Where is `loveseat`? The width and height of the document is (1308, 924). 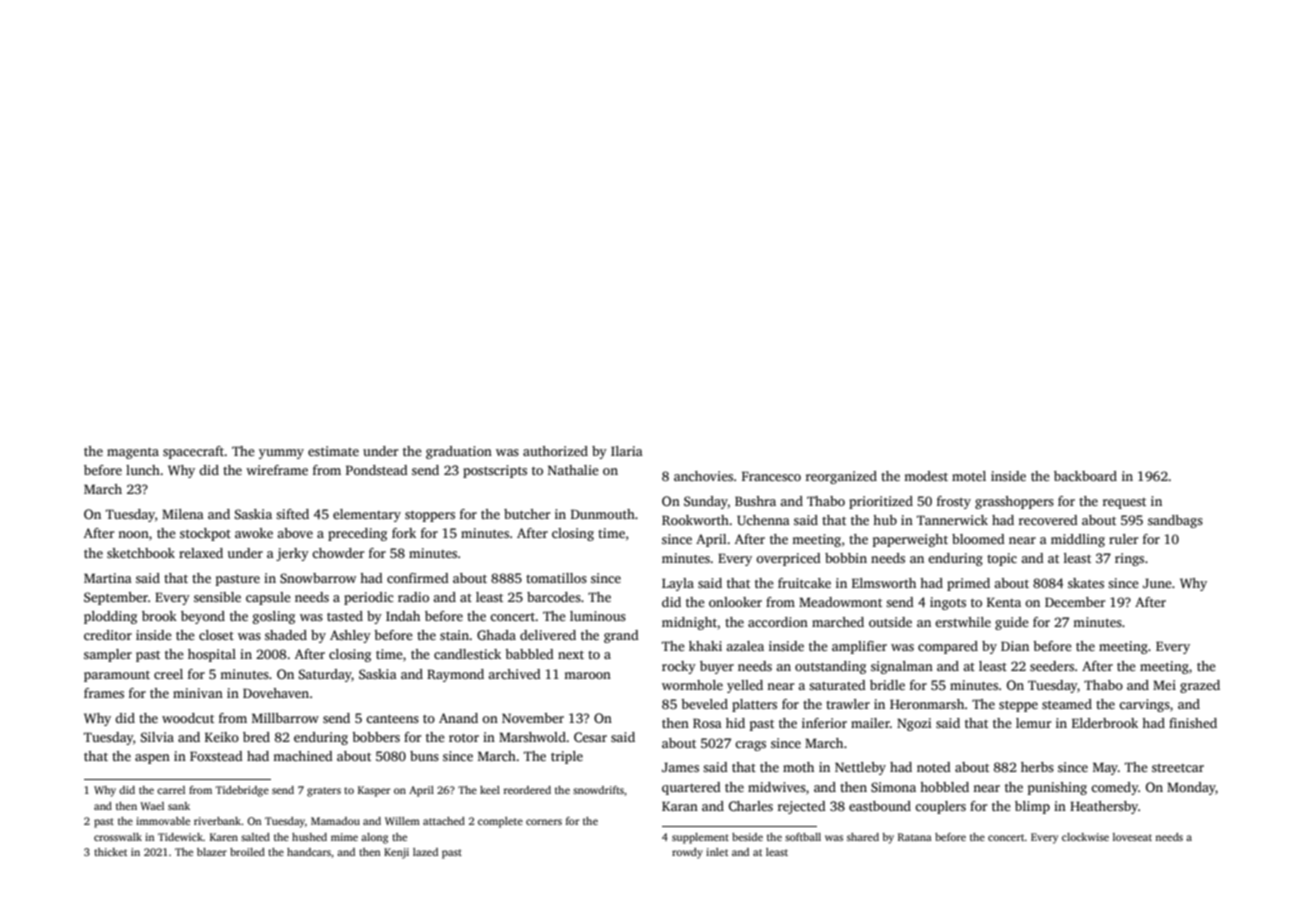
loveseat is located at coordinates (1132, 837).
